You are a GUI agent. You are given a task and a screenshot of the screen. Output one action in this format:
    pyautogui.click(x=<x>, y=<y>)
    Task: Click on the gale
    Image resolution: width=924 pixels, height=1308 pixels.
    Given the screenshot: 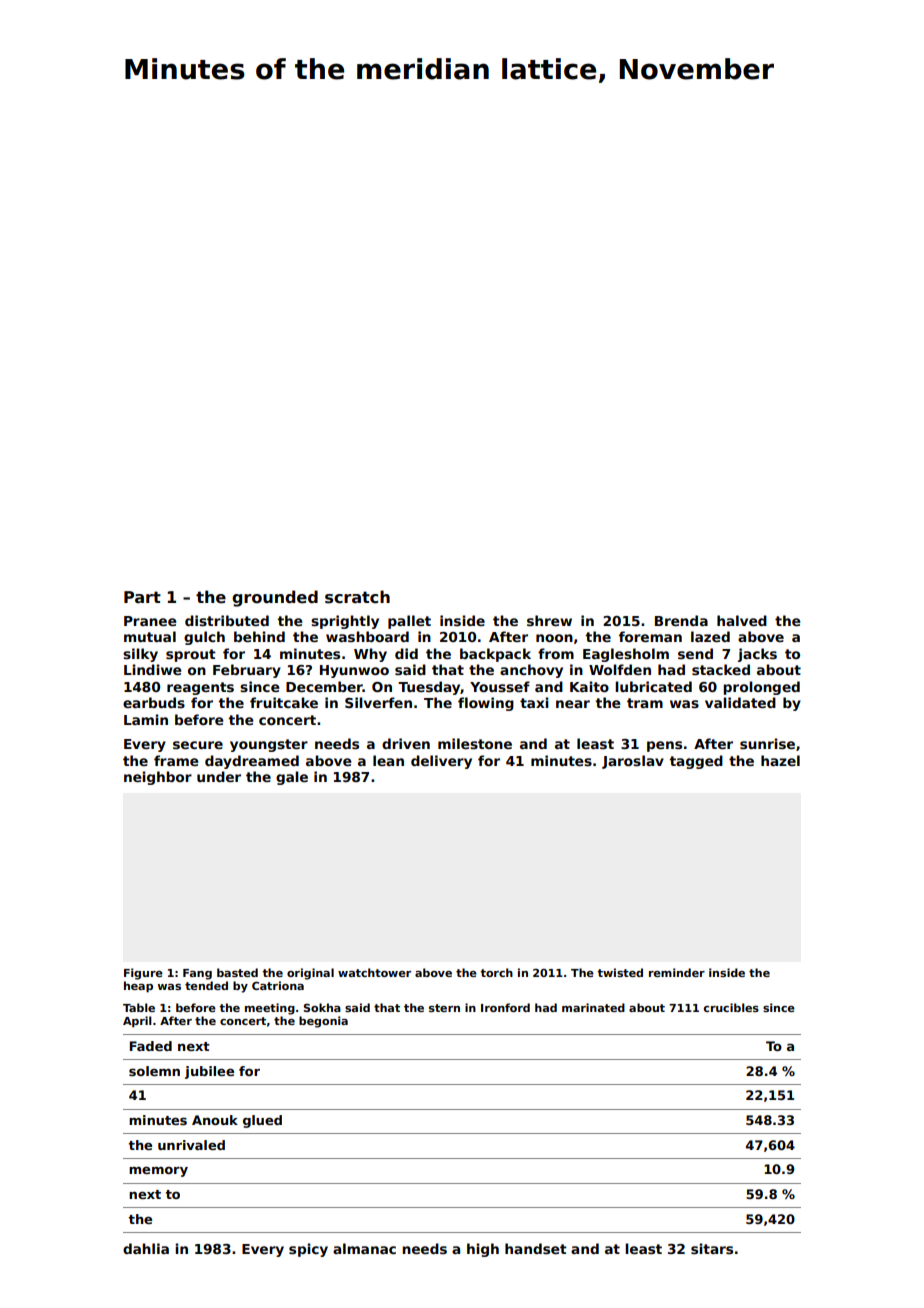 What is the action you would take?
    pyautogui.click(x=292, y=778)
